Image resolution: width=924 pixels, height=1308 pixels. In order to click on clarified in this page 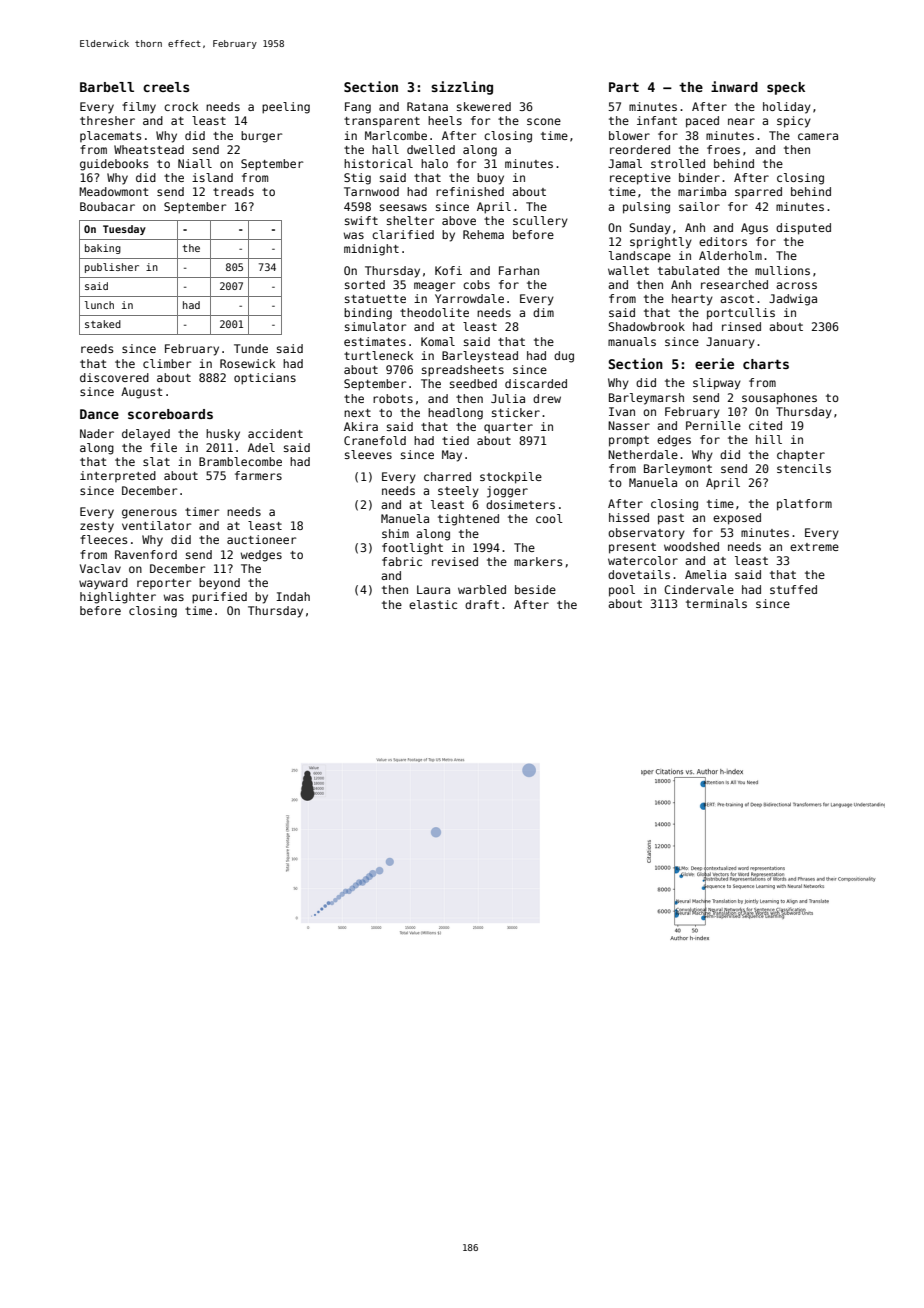, I will do `click(403, 234)`.
